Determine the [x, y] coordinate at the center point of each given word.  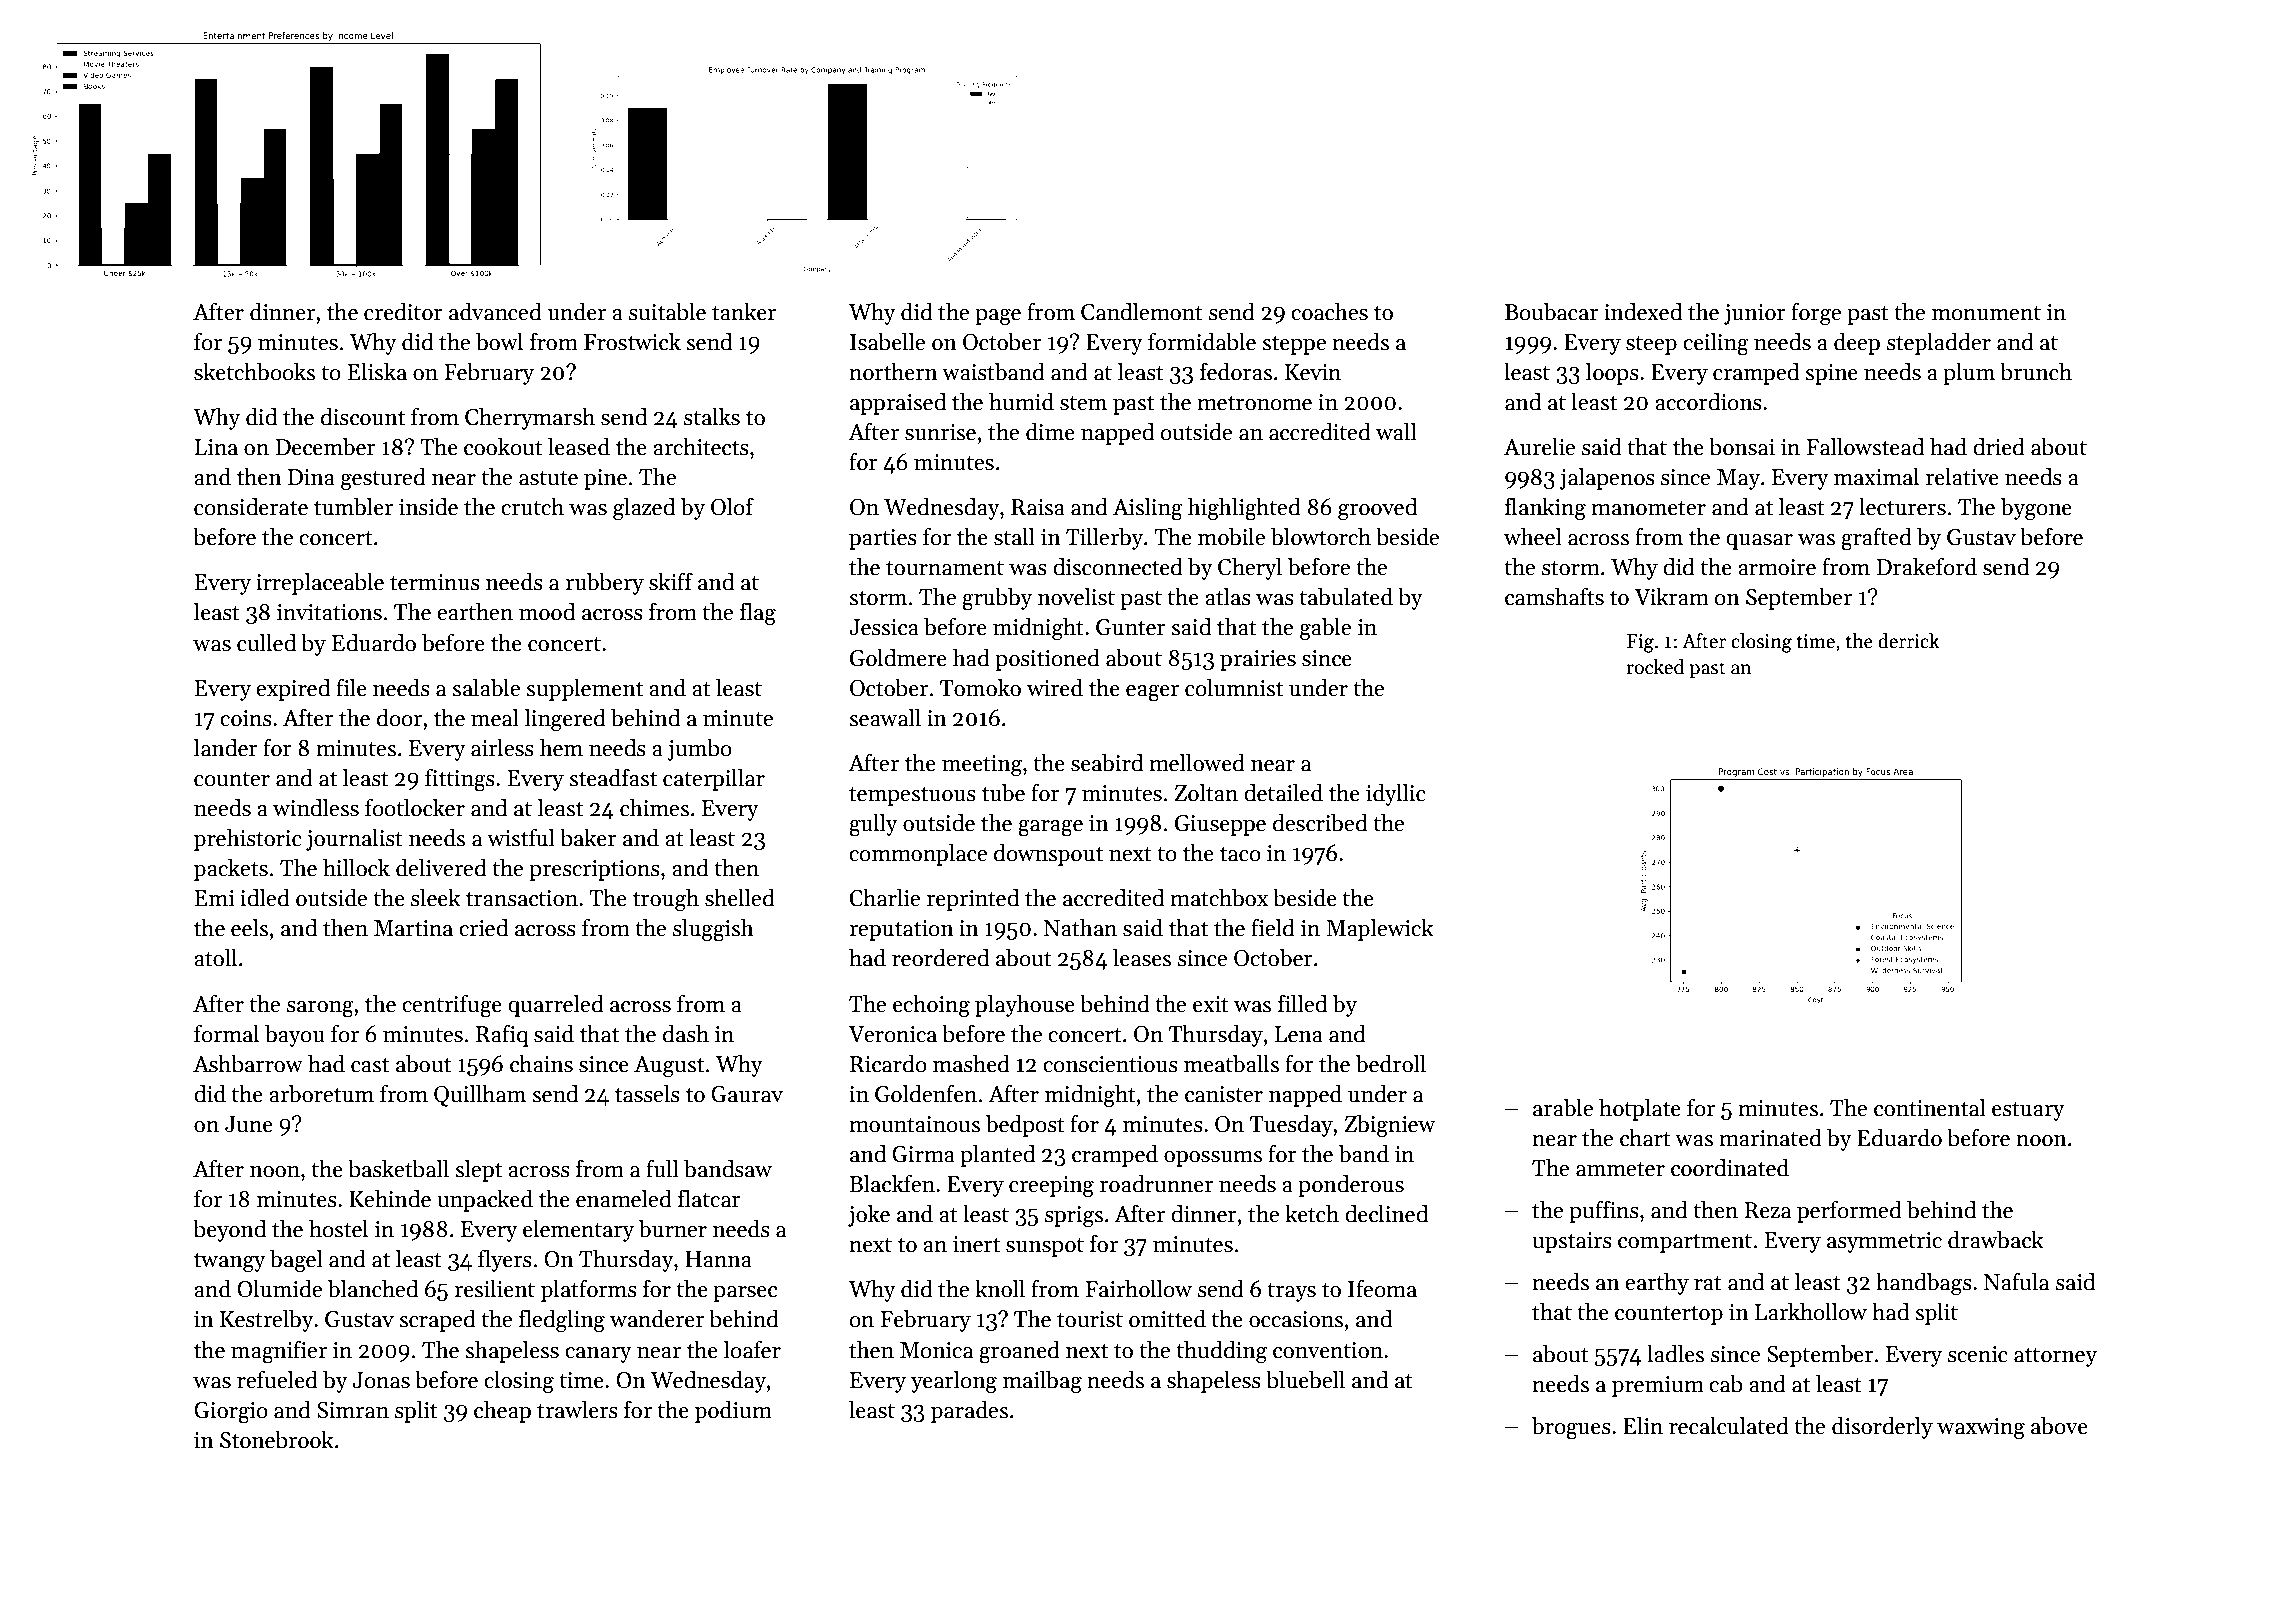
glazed [644, 509]
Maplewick [1380, 930]
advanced [495, 312]
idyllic [1396, 795]
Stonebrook [277, 1440]
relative [1962, 477]
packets [231, 870]
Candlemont [1142, 312]
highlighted [1244, 509]
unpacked [485, 1201]
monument [1986, 313]
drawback [1996, 1240]
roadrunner [1157, 1184]
